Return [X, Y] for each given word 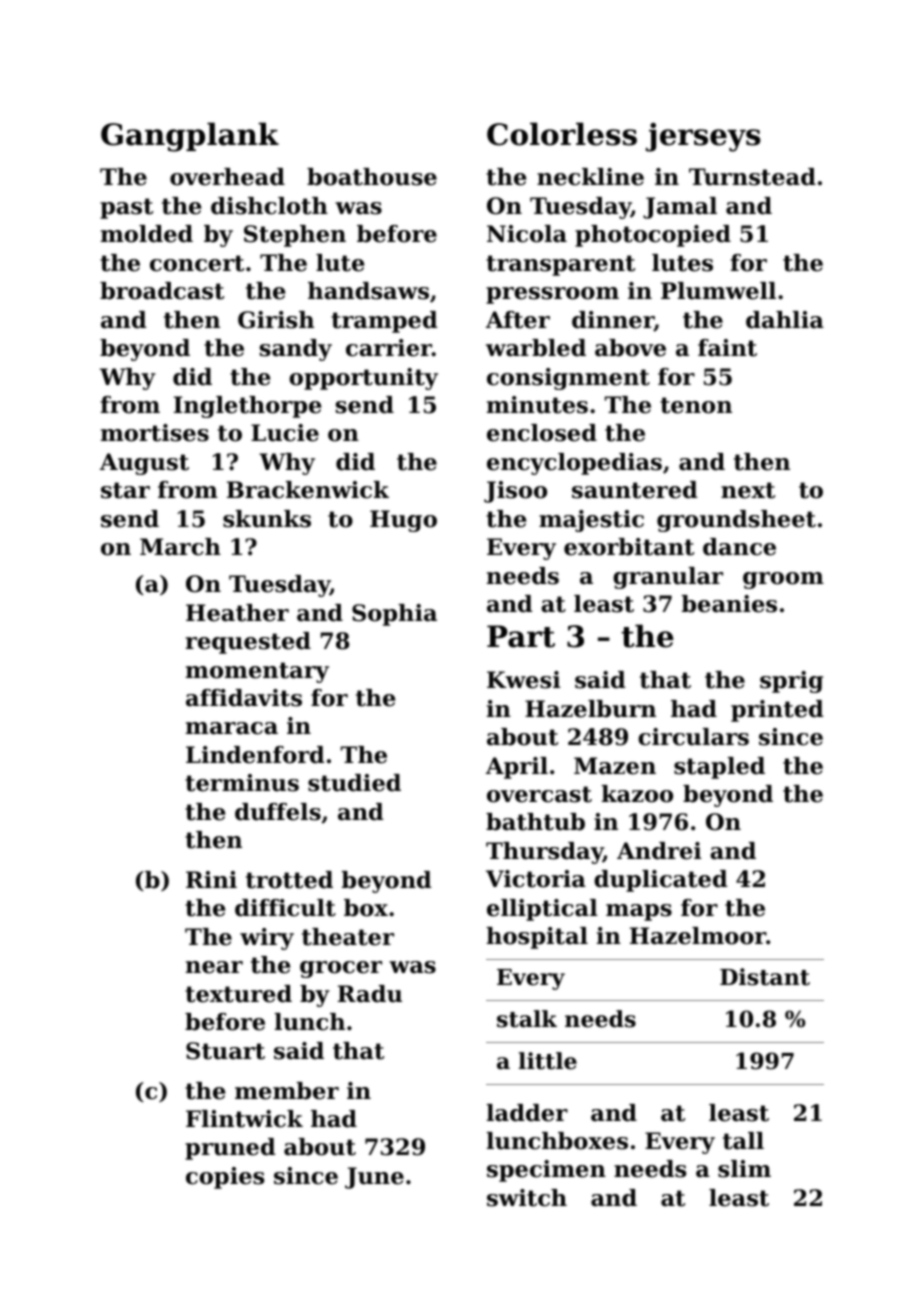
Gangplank [190, 137]
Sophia [394, 615]
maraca [232, 728]
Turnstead [752, 177]
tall [743, 1141]
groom [783, 580]
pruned [230, 1149]
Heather [237, 613]
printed [777, 711]
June [374, 1178]
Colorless [562, 134]
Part [521, 636]
